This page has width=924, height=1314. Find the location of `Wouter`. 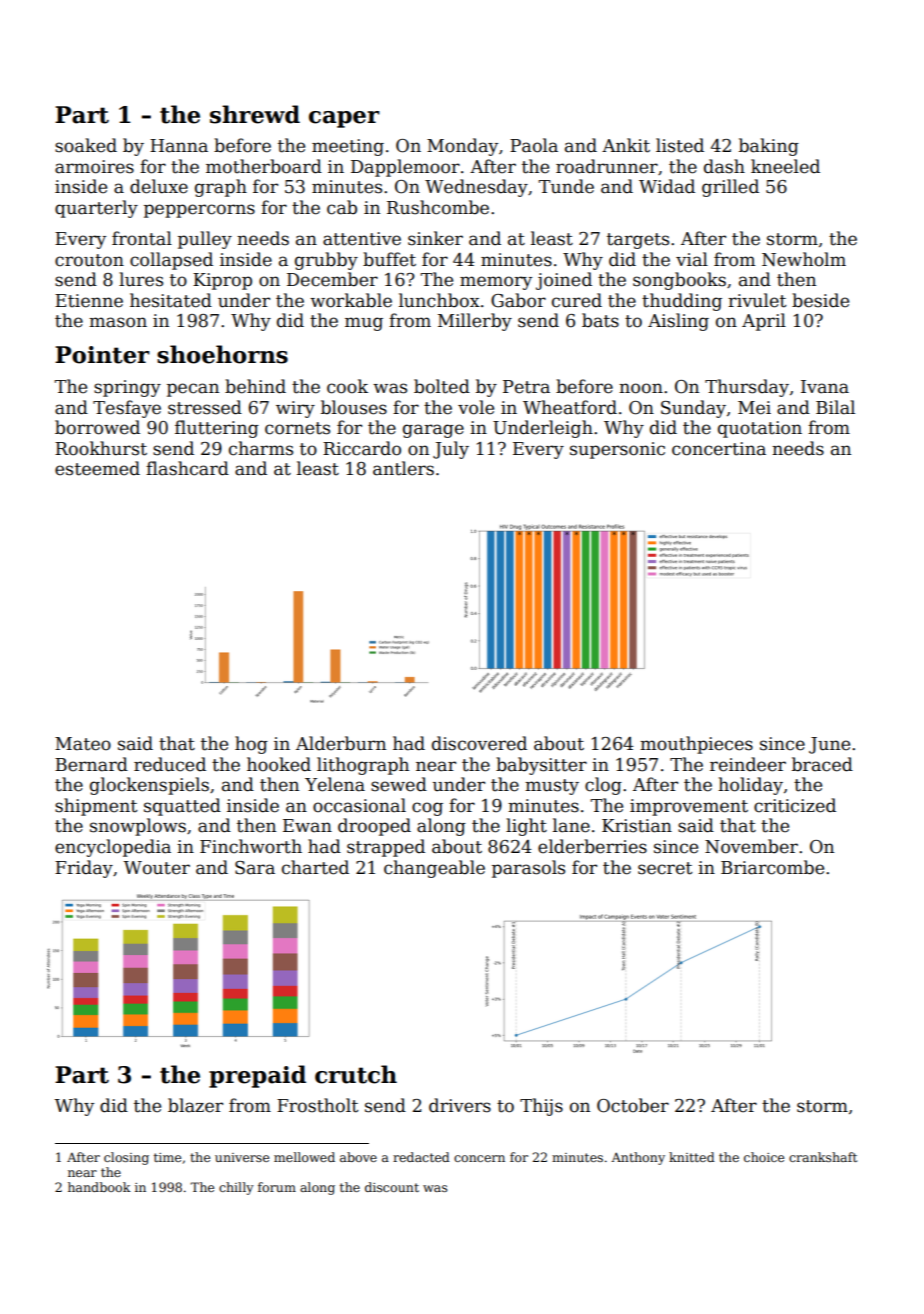

Wouter is located at coordinates (156, 868).
